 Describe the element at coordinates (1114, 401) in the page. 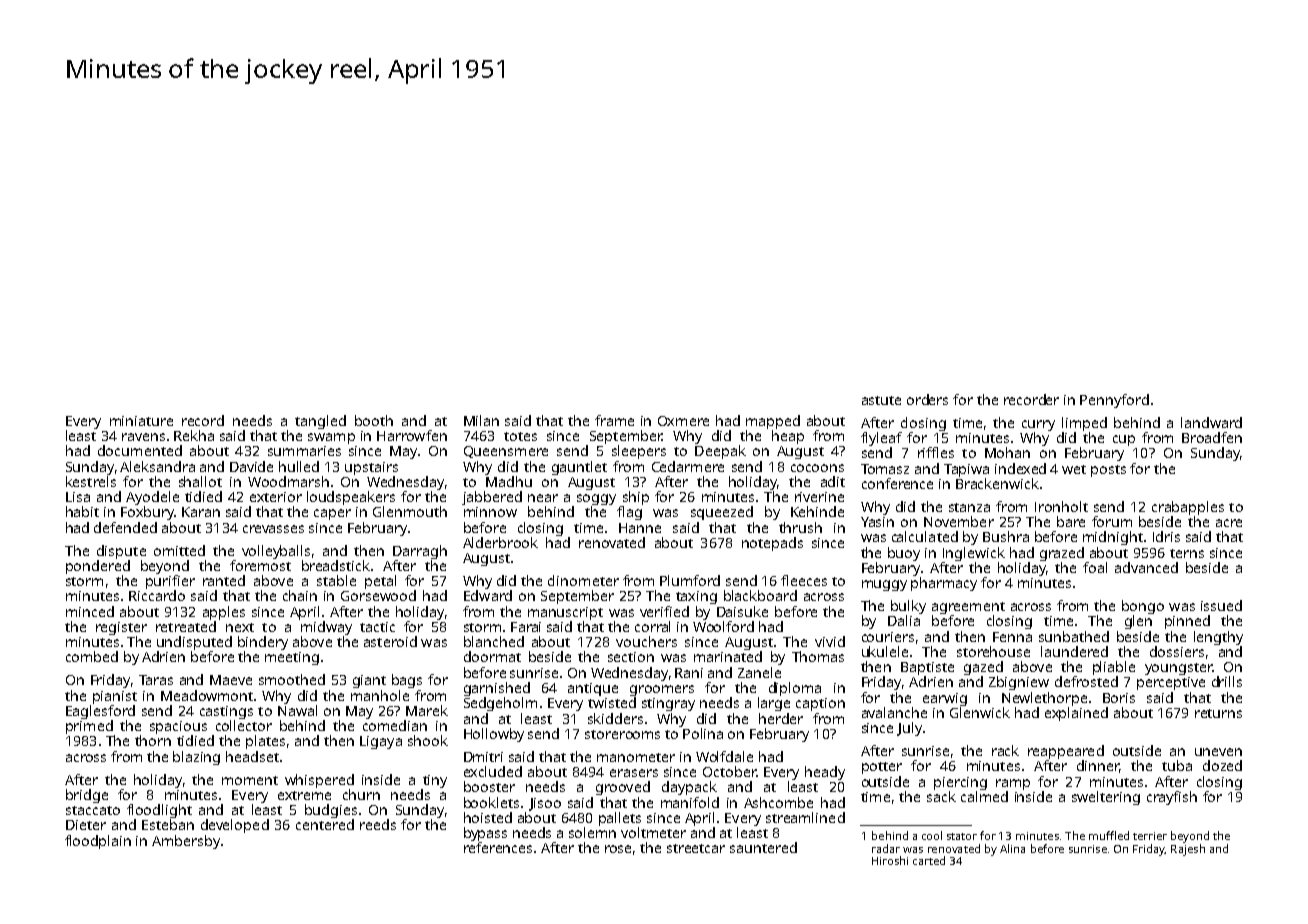

I see `Pennyford` at that location.
